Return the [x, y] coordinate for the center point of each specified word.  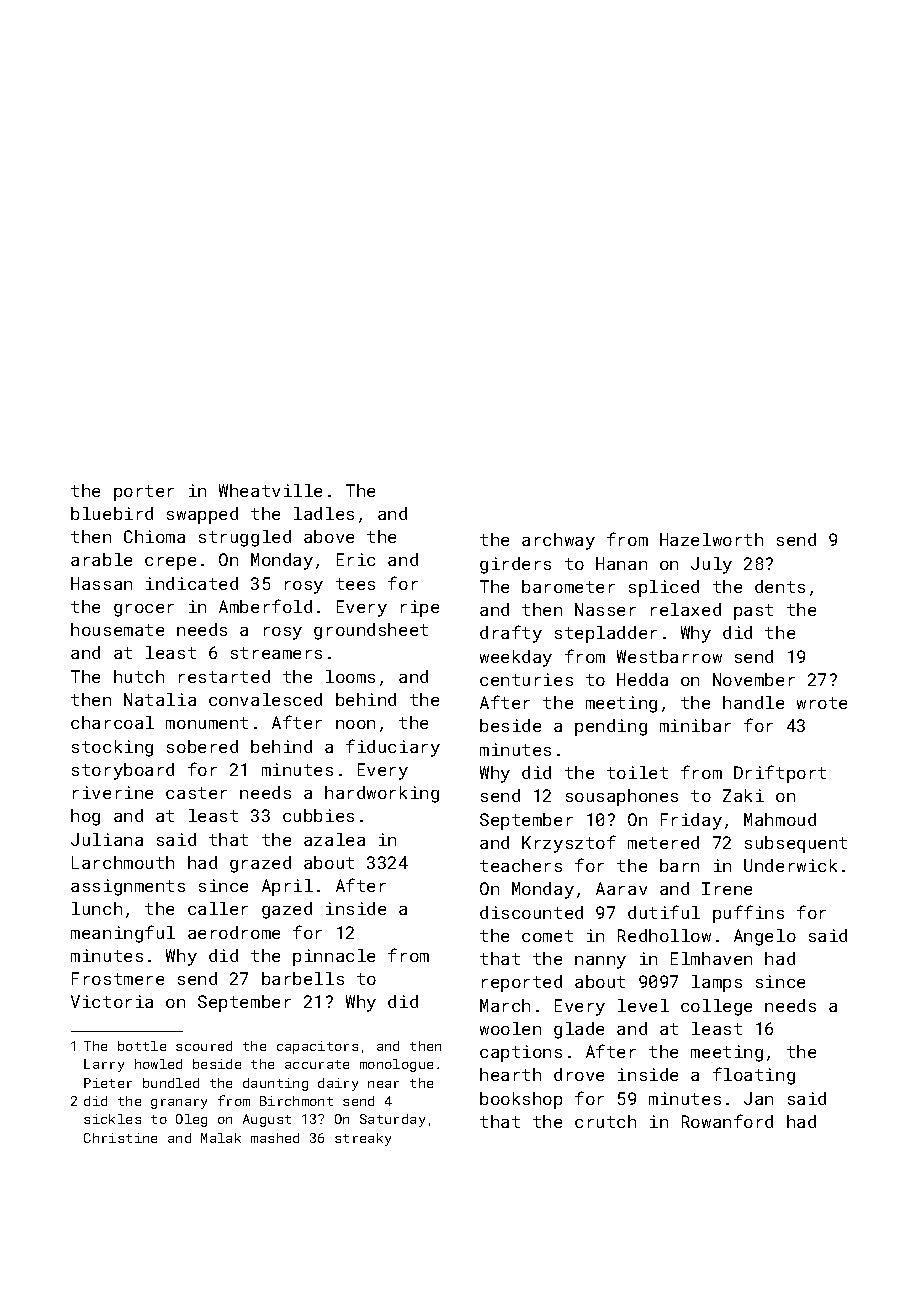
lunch [97, 908]
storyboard [123, 771]
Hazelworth [711, 539]
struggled [245, 538]
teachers [521, 865]
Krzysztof [569, 844]
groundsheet [371, 631]
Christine [120, 1138]
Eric [356, 559]
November [754, 679]
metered [663, 842]
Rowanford [727, 1121]
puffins [748, 914]
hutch [139, 676]
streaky [363, 1139]
